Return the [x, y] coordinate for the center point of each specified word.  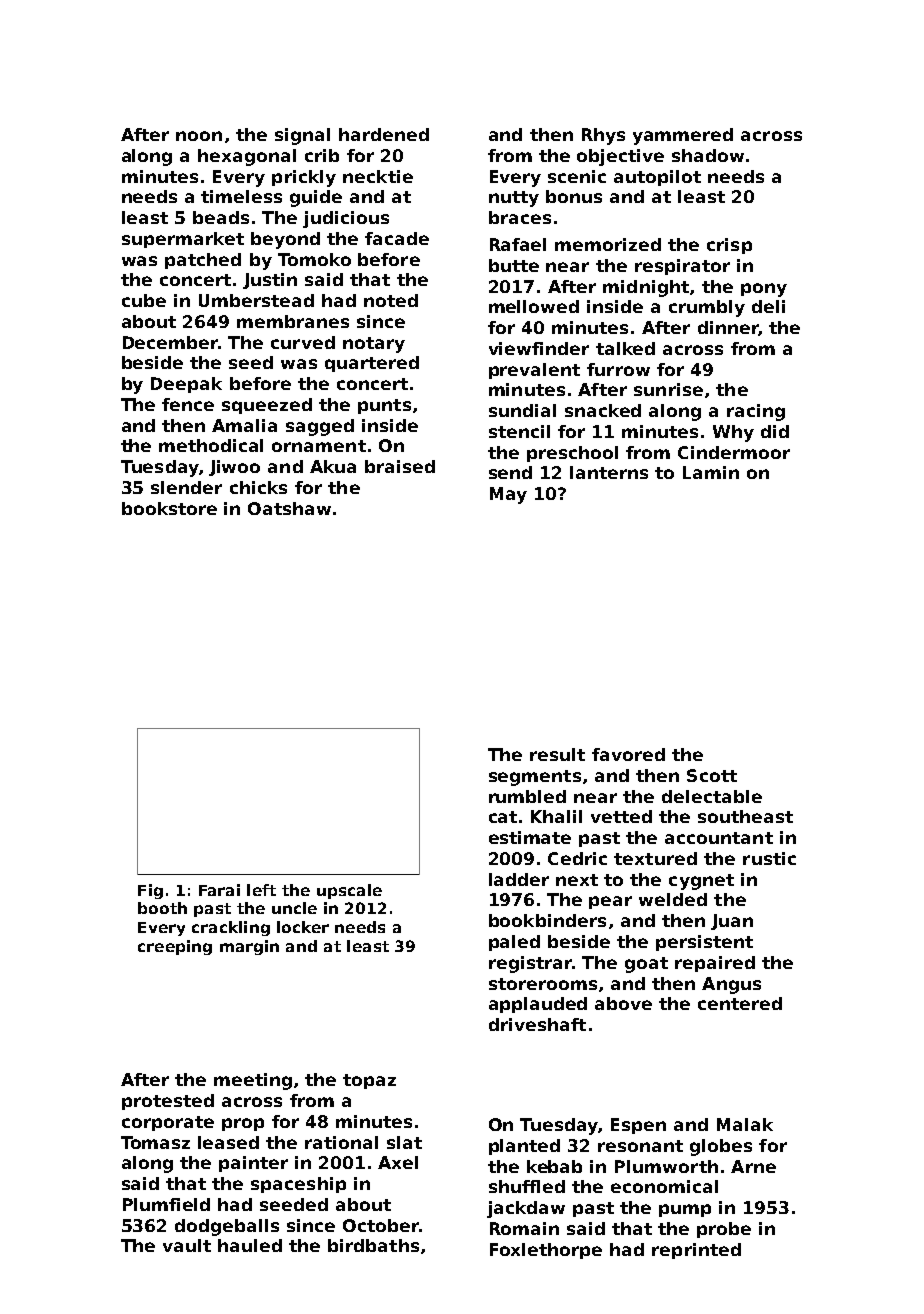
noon [199, 136]
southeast [745, 816]
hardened [384, 134]
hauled [250, 1245]
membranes [293, 321]
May [508, 495]
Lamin [711, 472]
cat [503, 817]
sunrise [668, 389]
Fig [150, 891]
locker [303, 927]
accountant [719, 838]
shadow [708, 155]
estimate [530, 837]
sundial [522, 410]
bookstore [169, 508]
